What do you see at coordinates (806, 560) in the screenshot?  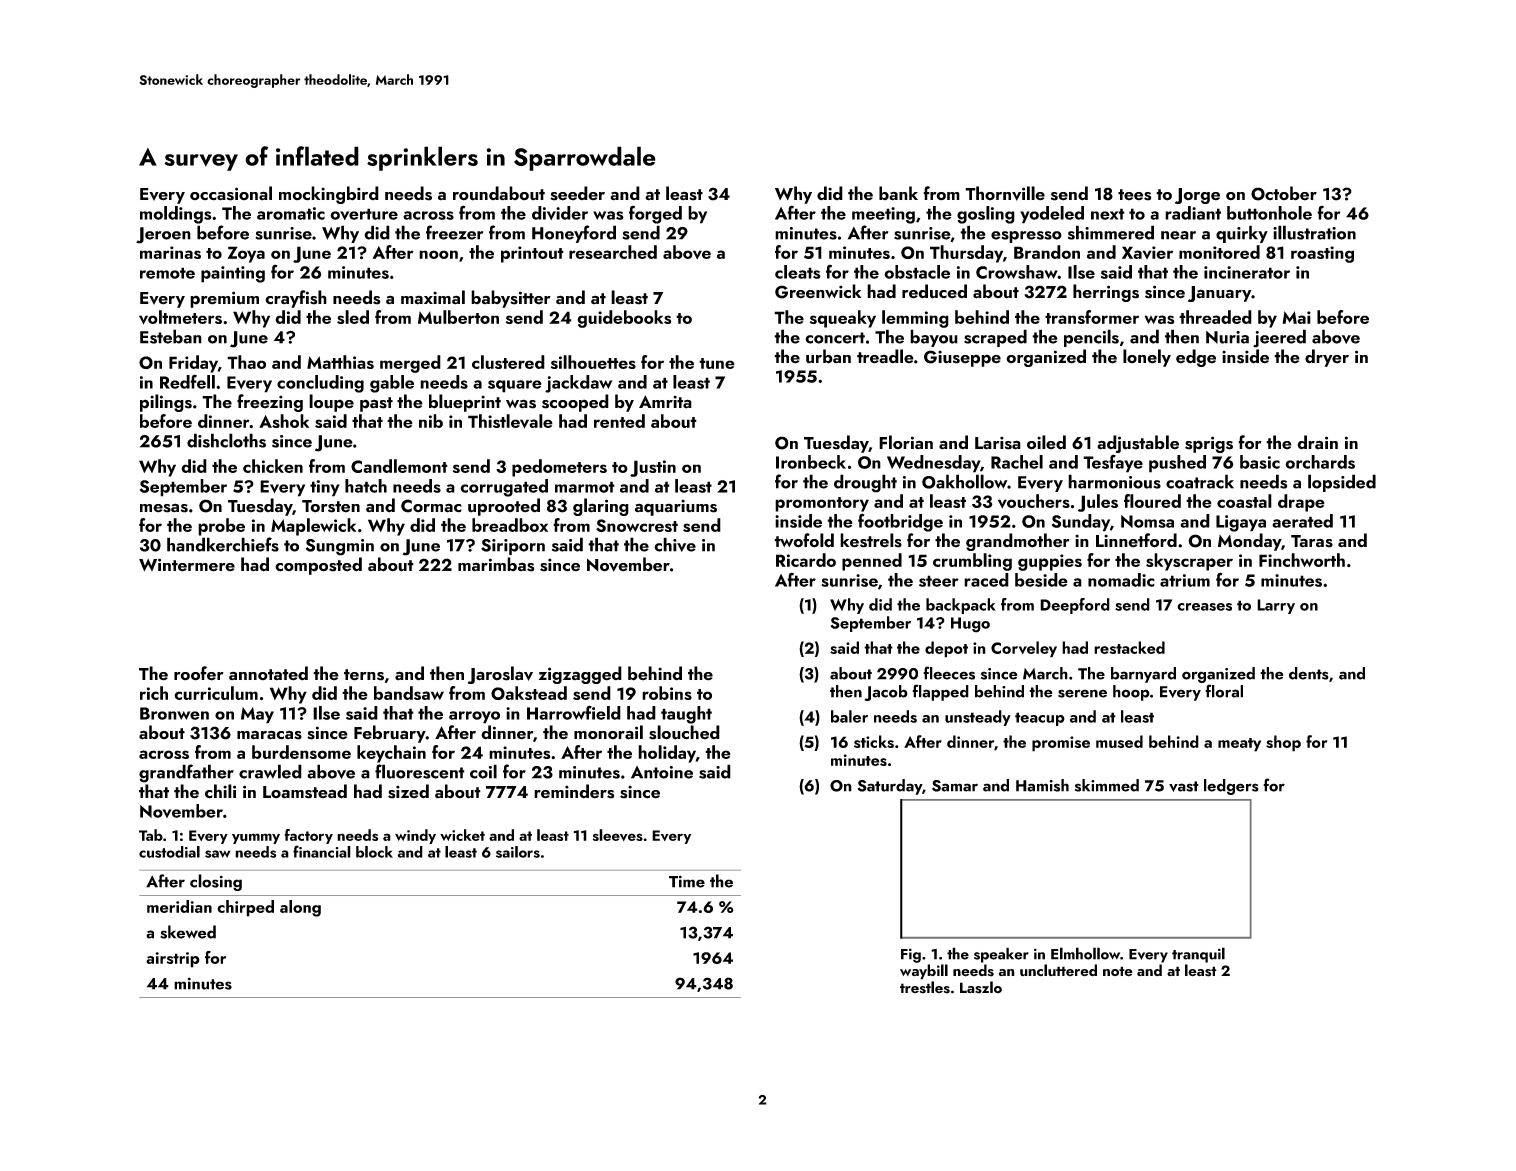 I see `Ricardo` at bounding box center [806, 560].
